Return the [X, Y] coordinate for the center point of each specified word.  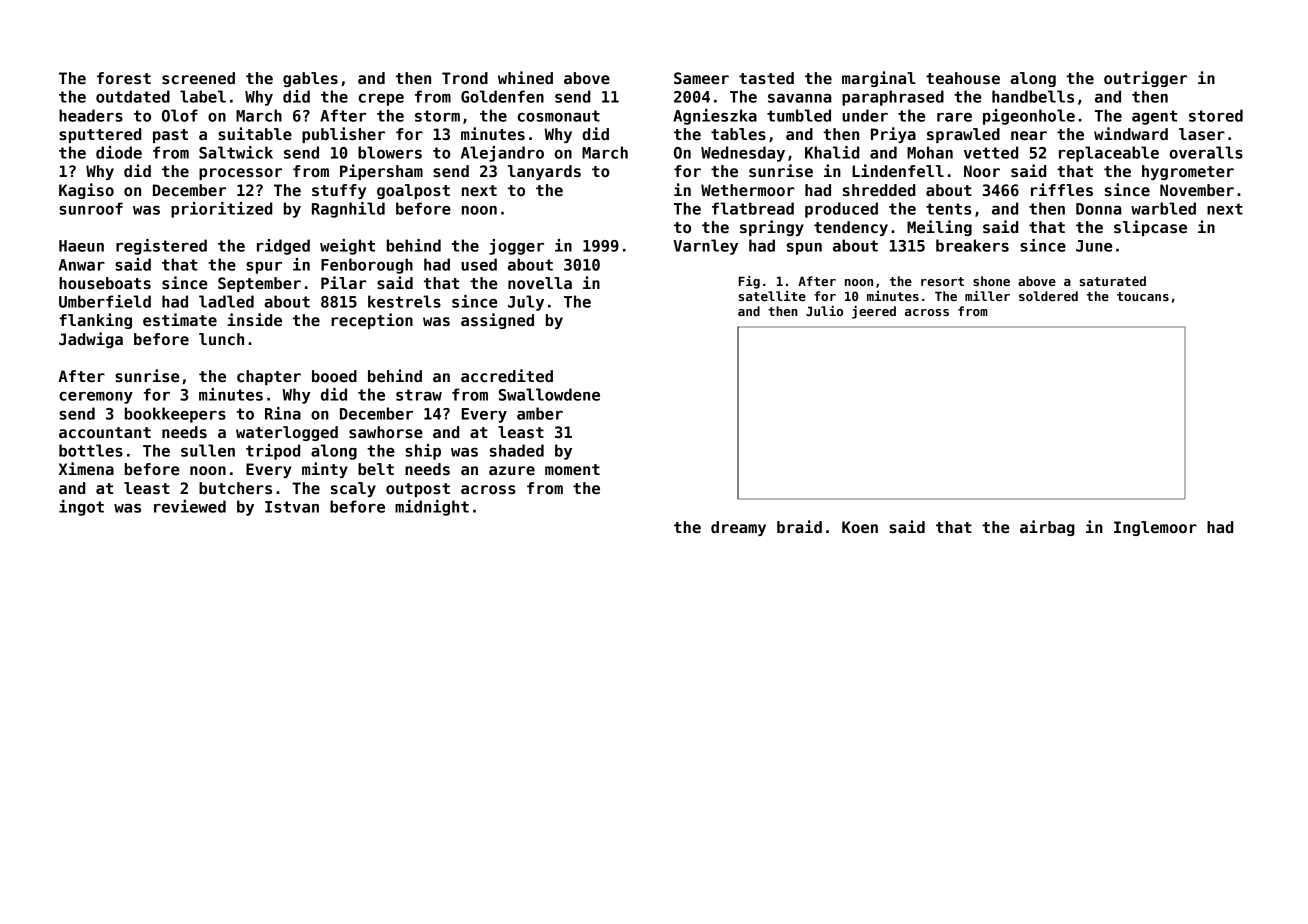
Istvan [292, 507]
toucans [1143, 296]
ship [423, 452]
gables [310, 79]
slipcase [1150, 228]
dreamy [738, 528]
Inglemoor [1155, 528]
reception [372, 321]
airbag [1047, 528]
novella [540, 283]
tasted [766, 78]
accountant [105, 432]
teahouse [963, 78]
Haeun [81, 246]
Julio [824, 311]
